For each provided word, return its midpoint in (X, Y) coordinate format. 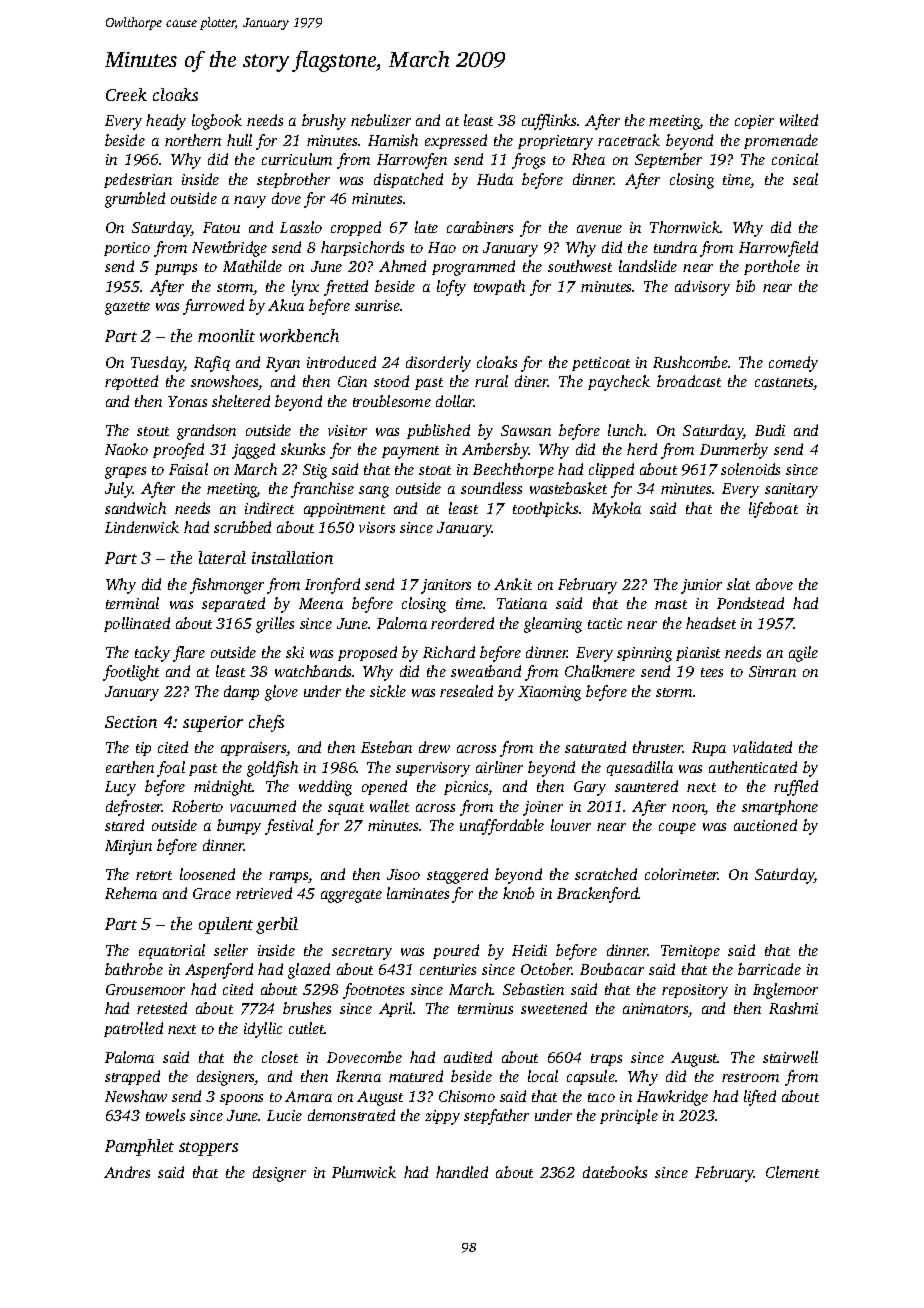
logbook (217, 122)
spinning (644, 654)
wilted (799, 120)
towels (165, 1115)
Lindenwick (142, 527)
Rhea (588, 159)
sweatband (486, 671)
